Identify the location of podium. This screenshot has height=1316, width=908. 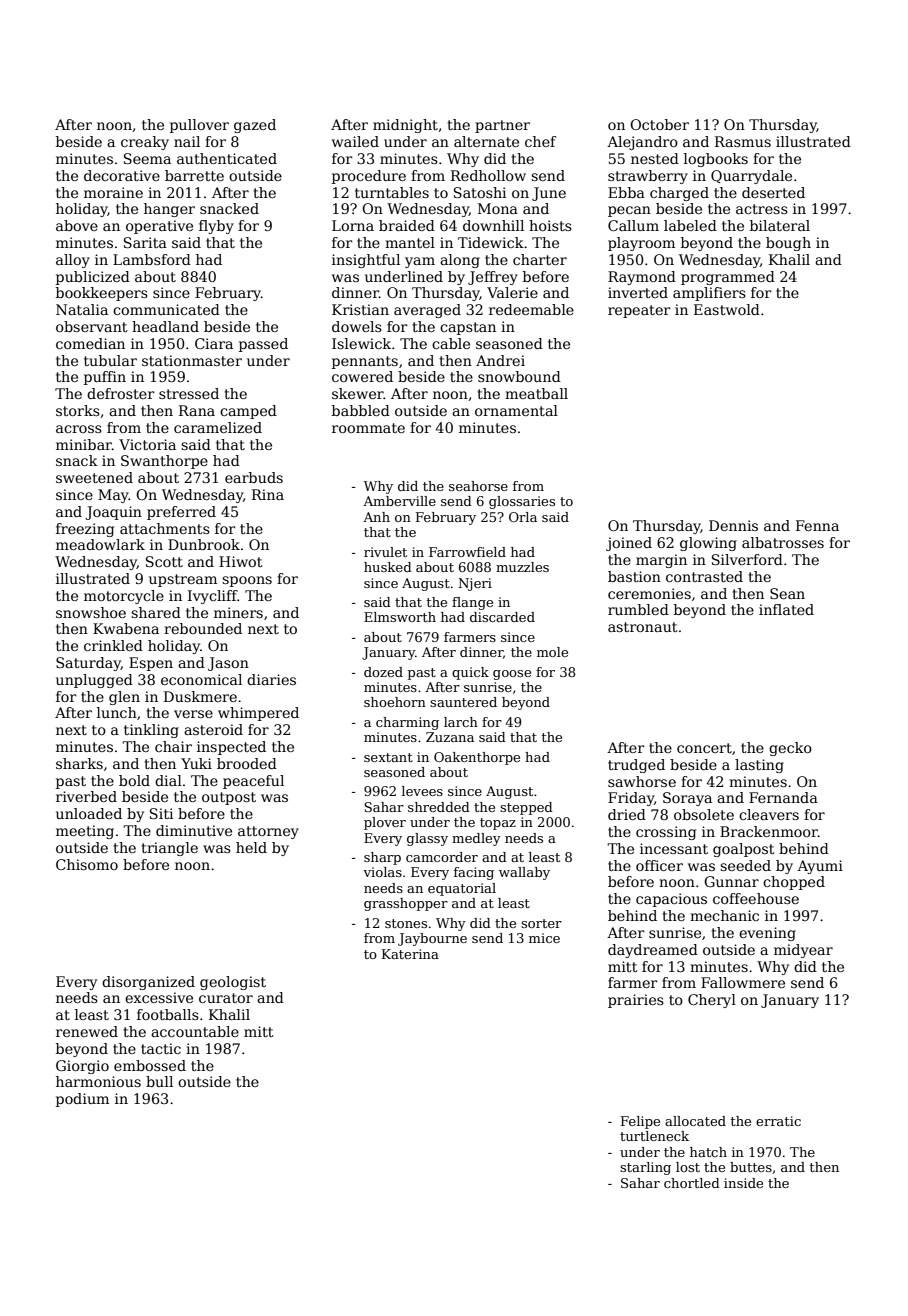
(82, 1100).
